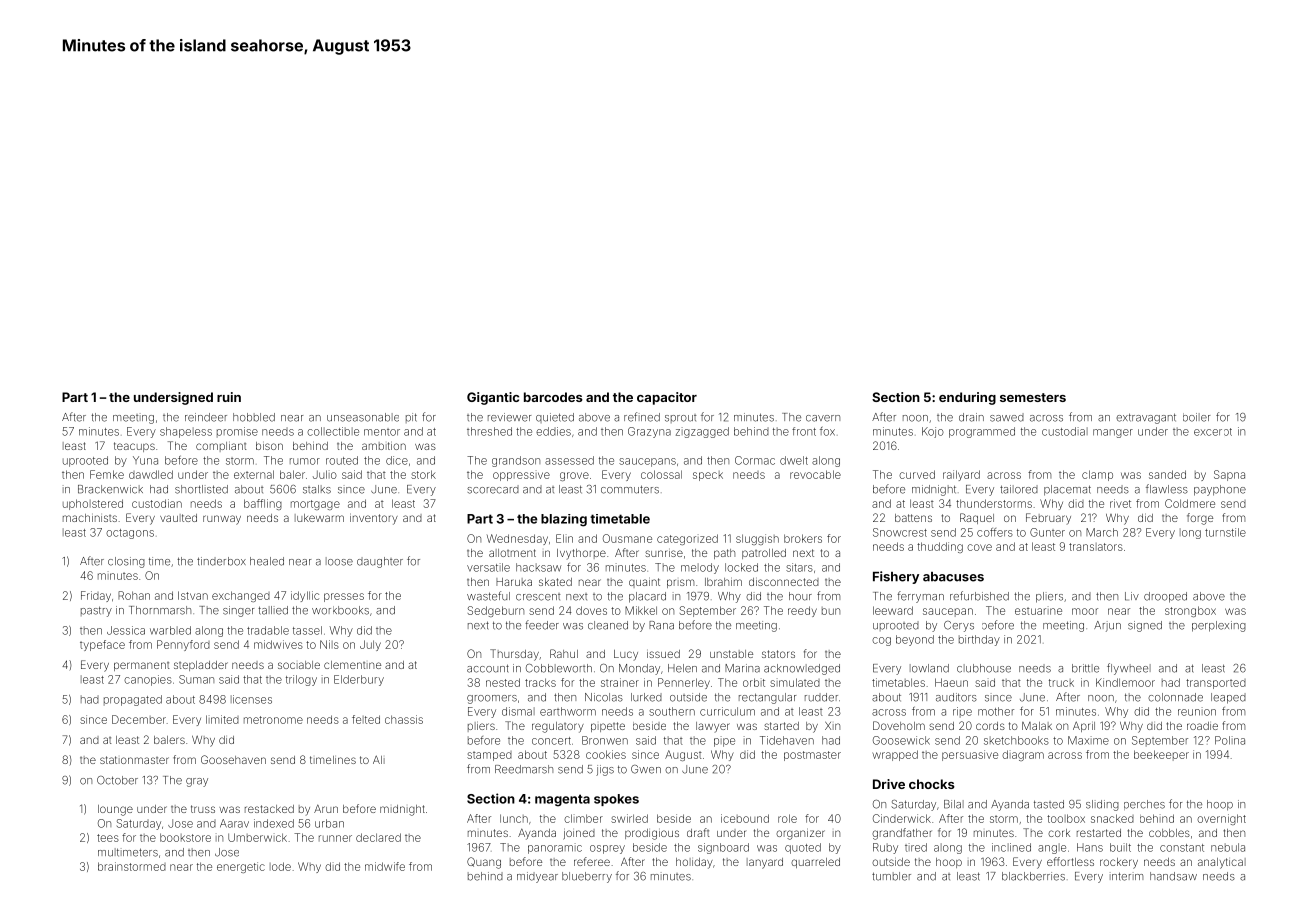  I want to click on energetic, so click(241, 867).
